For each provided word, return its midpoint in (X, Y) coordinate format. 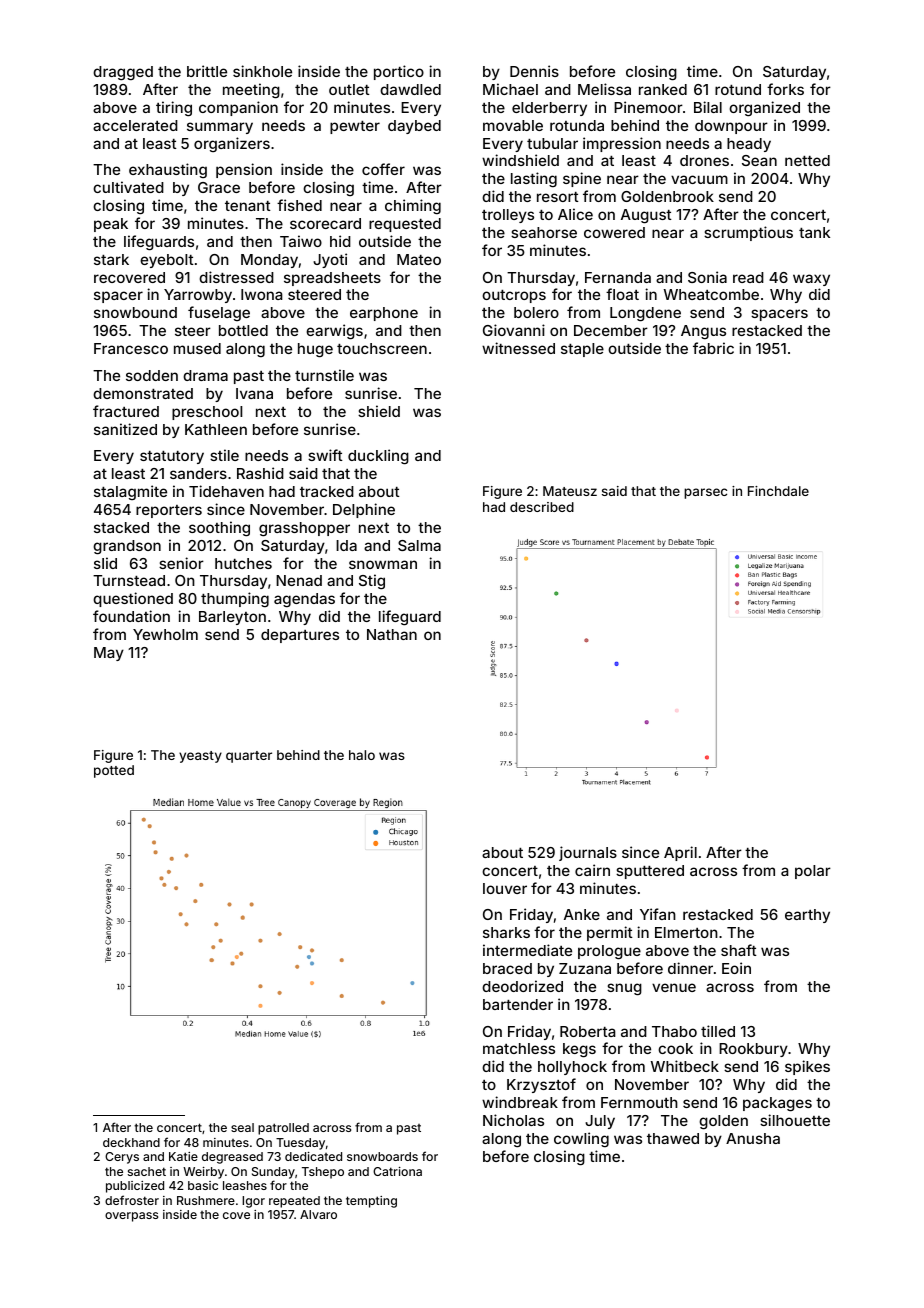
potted (114, 771)
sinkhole (262, 71)
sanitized (125, 429)
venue (674, 987)
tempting (371, 1202)
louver (505, 888)
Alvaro (318, 1214)
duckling (378, 457)
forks (785, 89)
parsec (705, 493)
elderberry (549, 109)
